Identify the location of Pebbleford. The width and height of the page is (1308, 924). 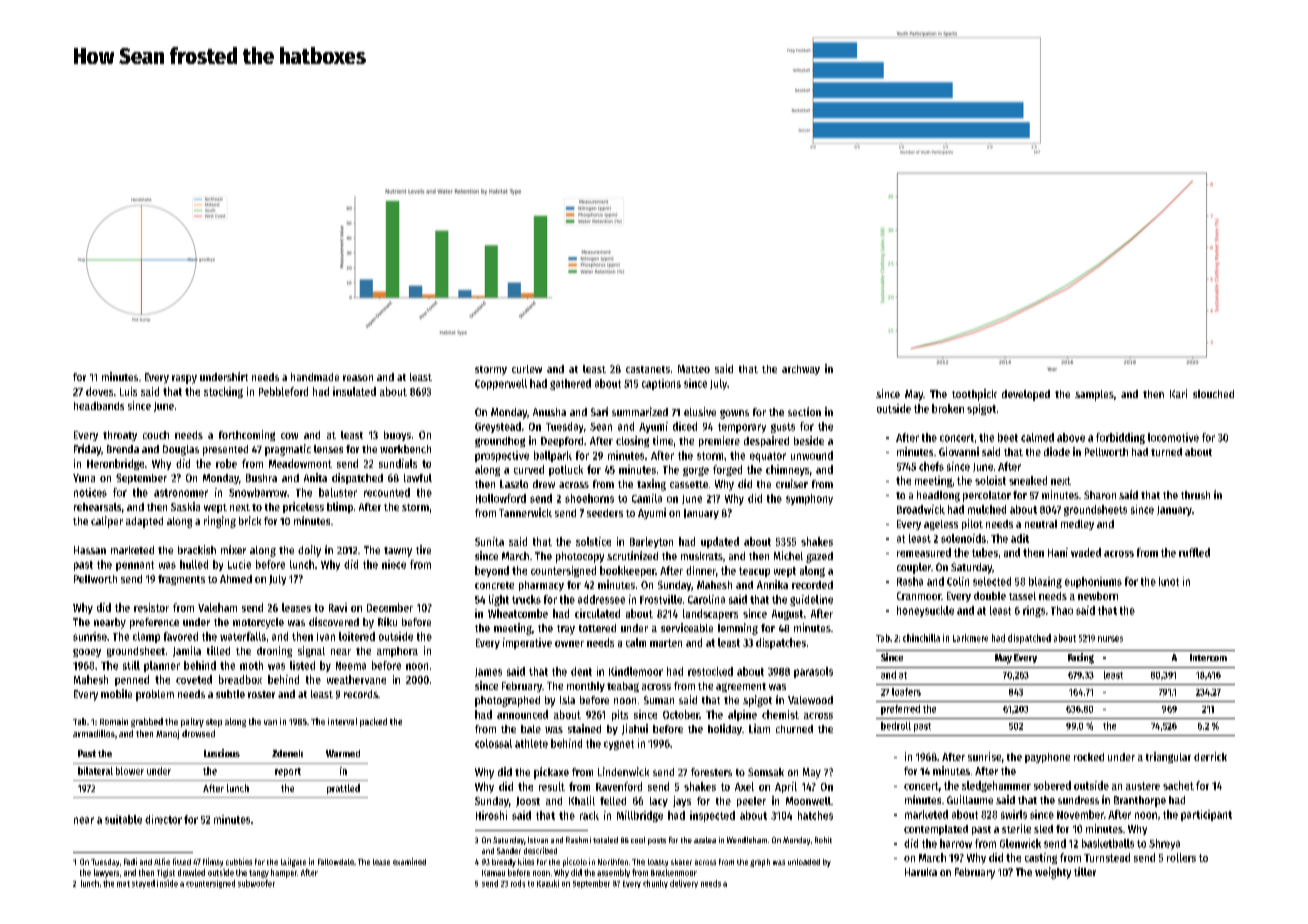
(283, 391).
